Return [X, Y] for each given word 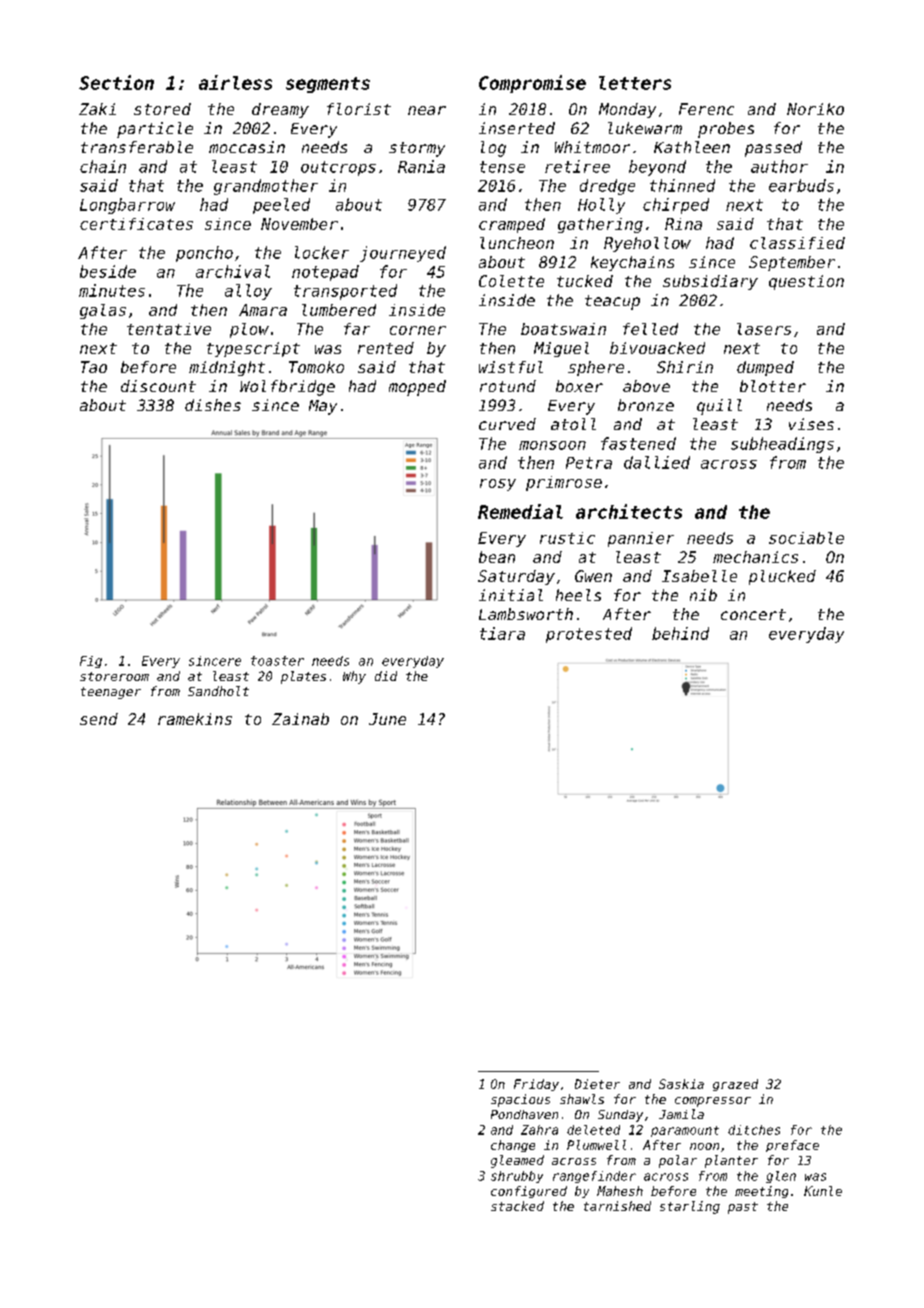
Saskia [681, 1084]
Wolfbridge [287, 388]
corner [418, 330]
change [513, 1146]
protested [589, 635]
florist [359, 109]
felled [650, 329]
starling [690, 1207]
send [99, 719]
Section [116, 82]
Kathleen [692, 147]
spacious [520, 1100]
